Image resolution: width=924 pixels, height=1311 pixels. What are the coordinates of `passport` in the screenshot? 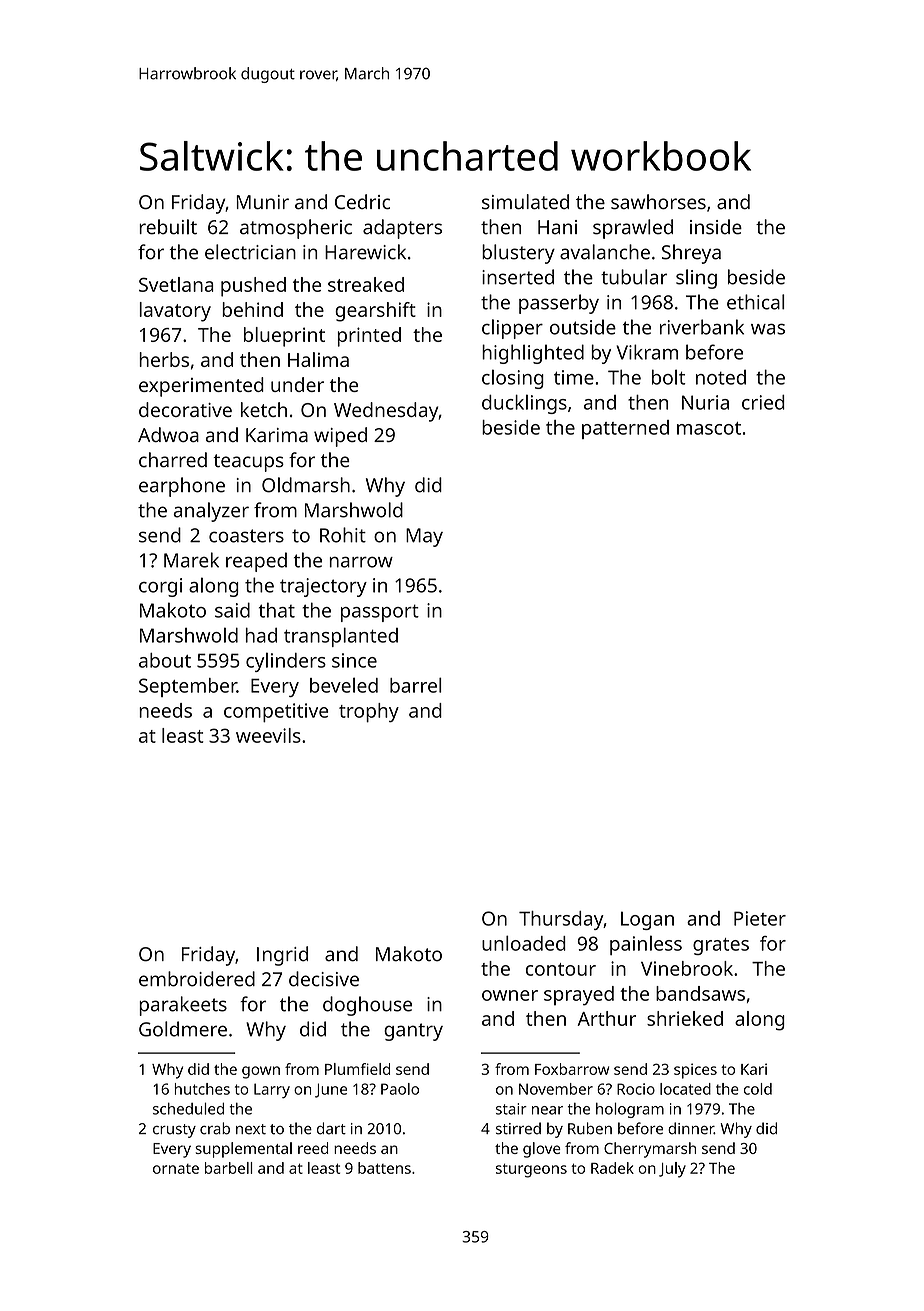 It's located at (380, 613).
